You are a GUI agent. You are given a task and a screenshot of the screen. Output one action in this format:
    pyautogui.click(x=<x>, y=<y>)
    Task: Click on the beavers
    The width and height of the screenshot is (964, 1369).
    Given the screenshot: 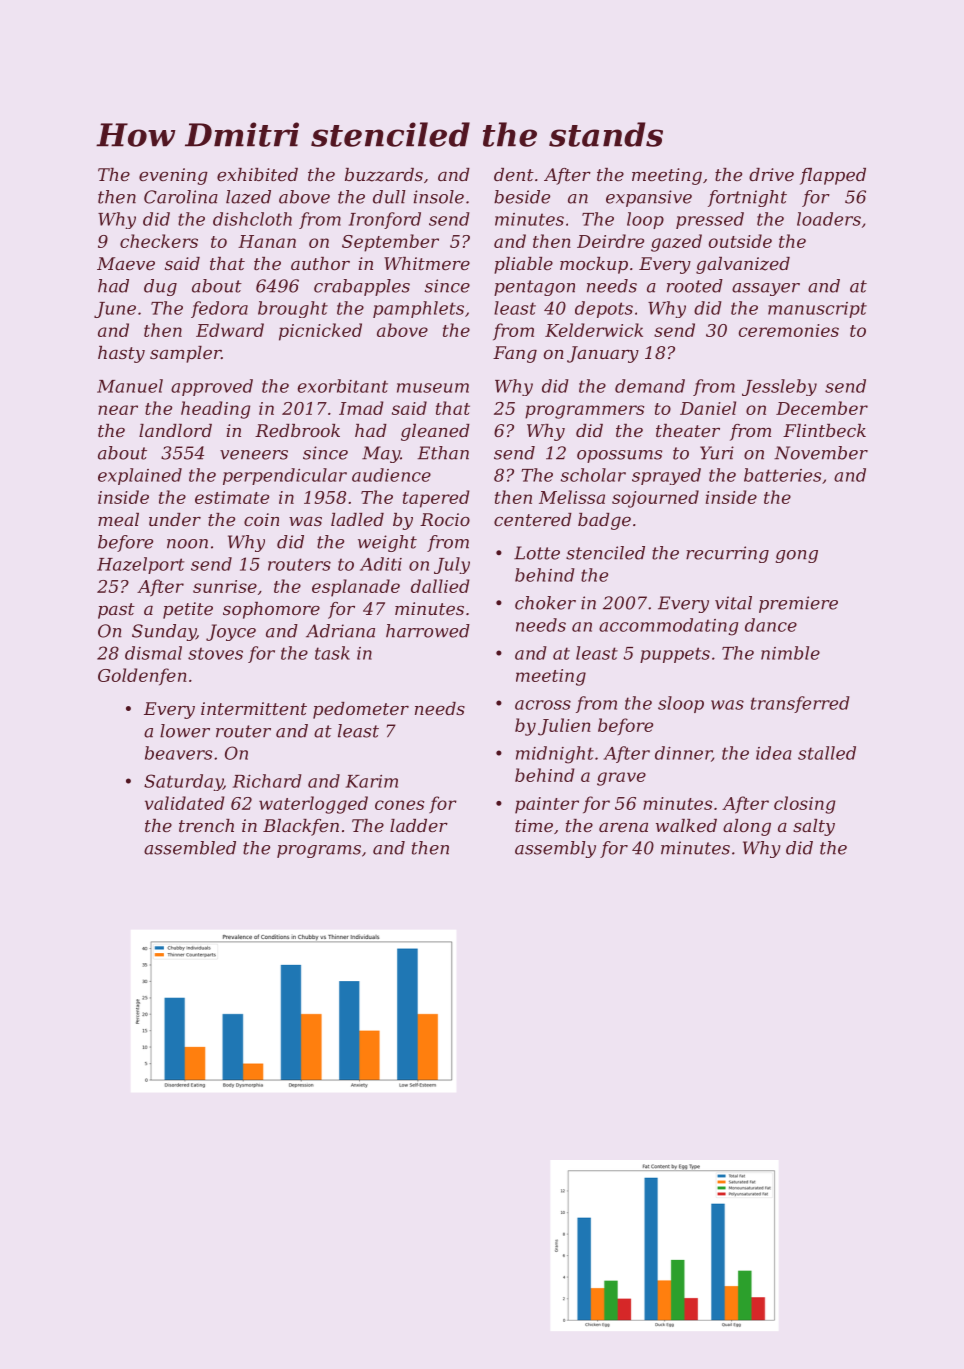 What is the action you would take?
    pyautogui.click(x=178, y=753)
